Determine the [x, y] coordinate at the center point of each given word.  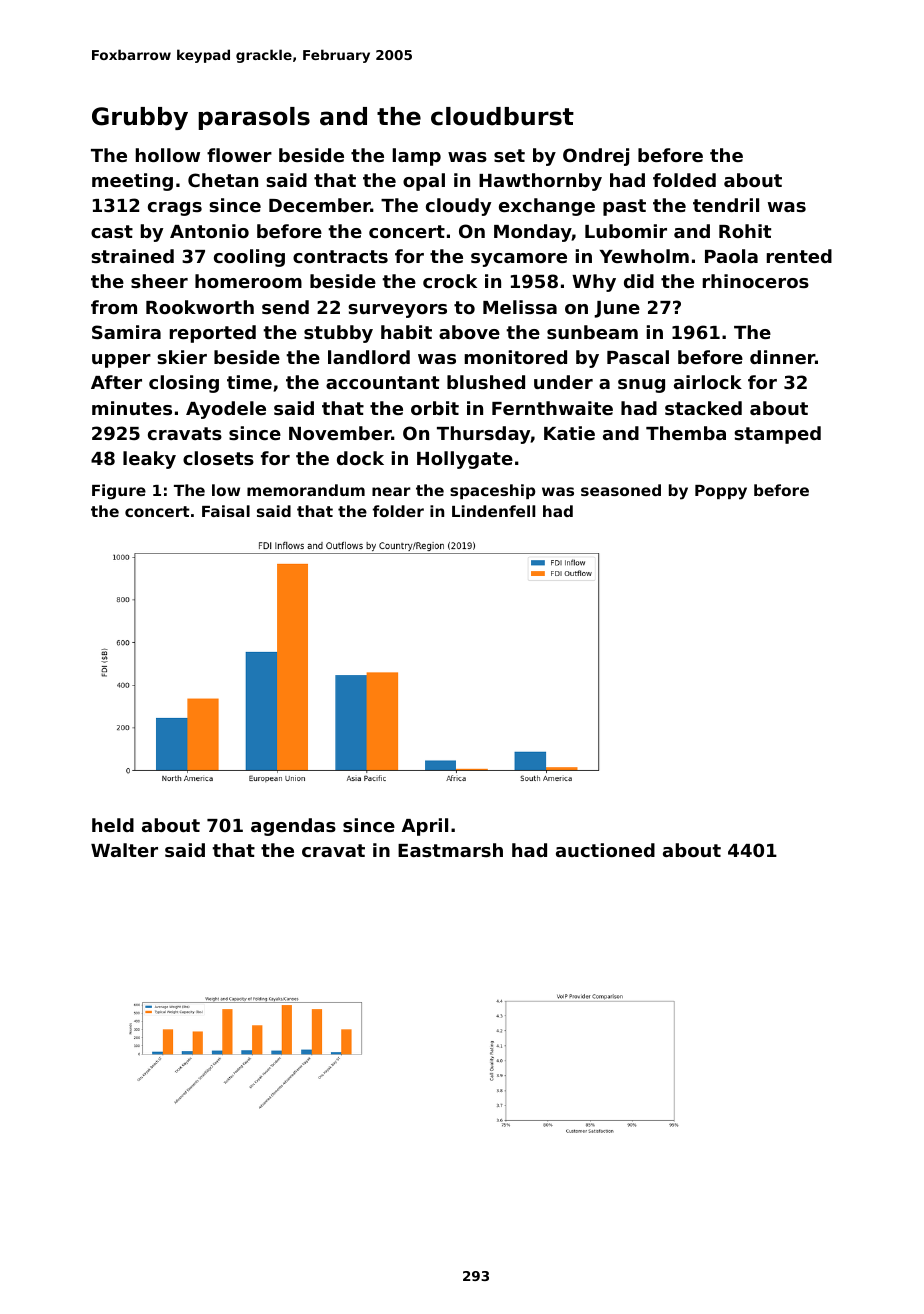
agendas [293, 827]
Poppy [721, 492]
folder [398, 511]
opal [424, 182]
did [639, 281]
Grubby [140, 118]
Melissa [520, 307]
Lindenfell [493, 511]
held [113, 825]
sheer [159, 281]
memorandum [306, 490]
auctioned [605, 850]
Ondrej [596, 157]
